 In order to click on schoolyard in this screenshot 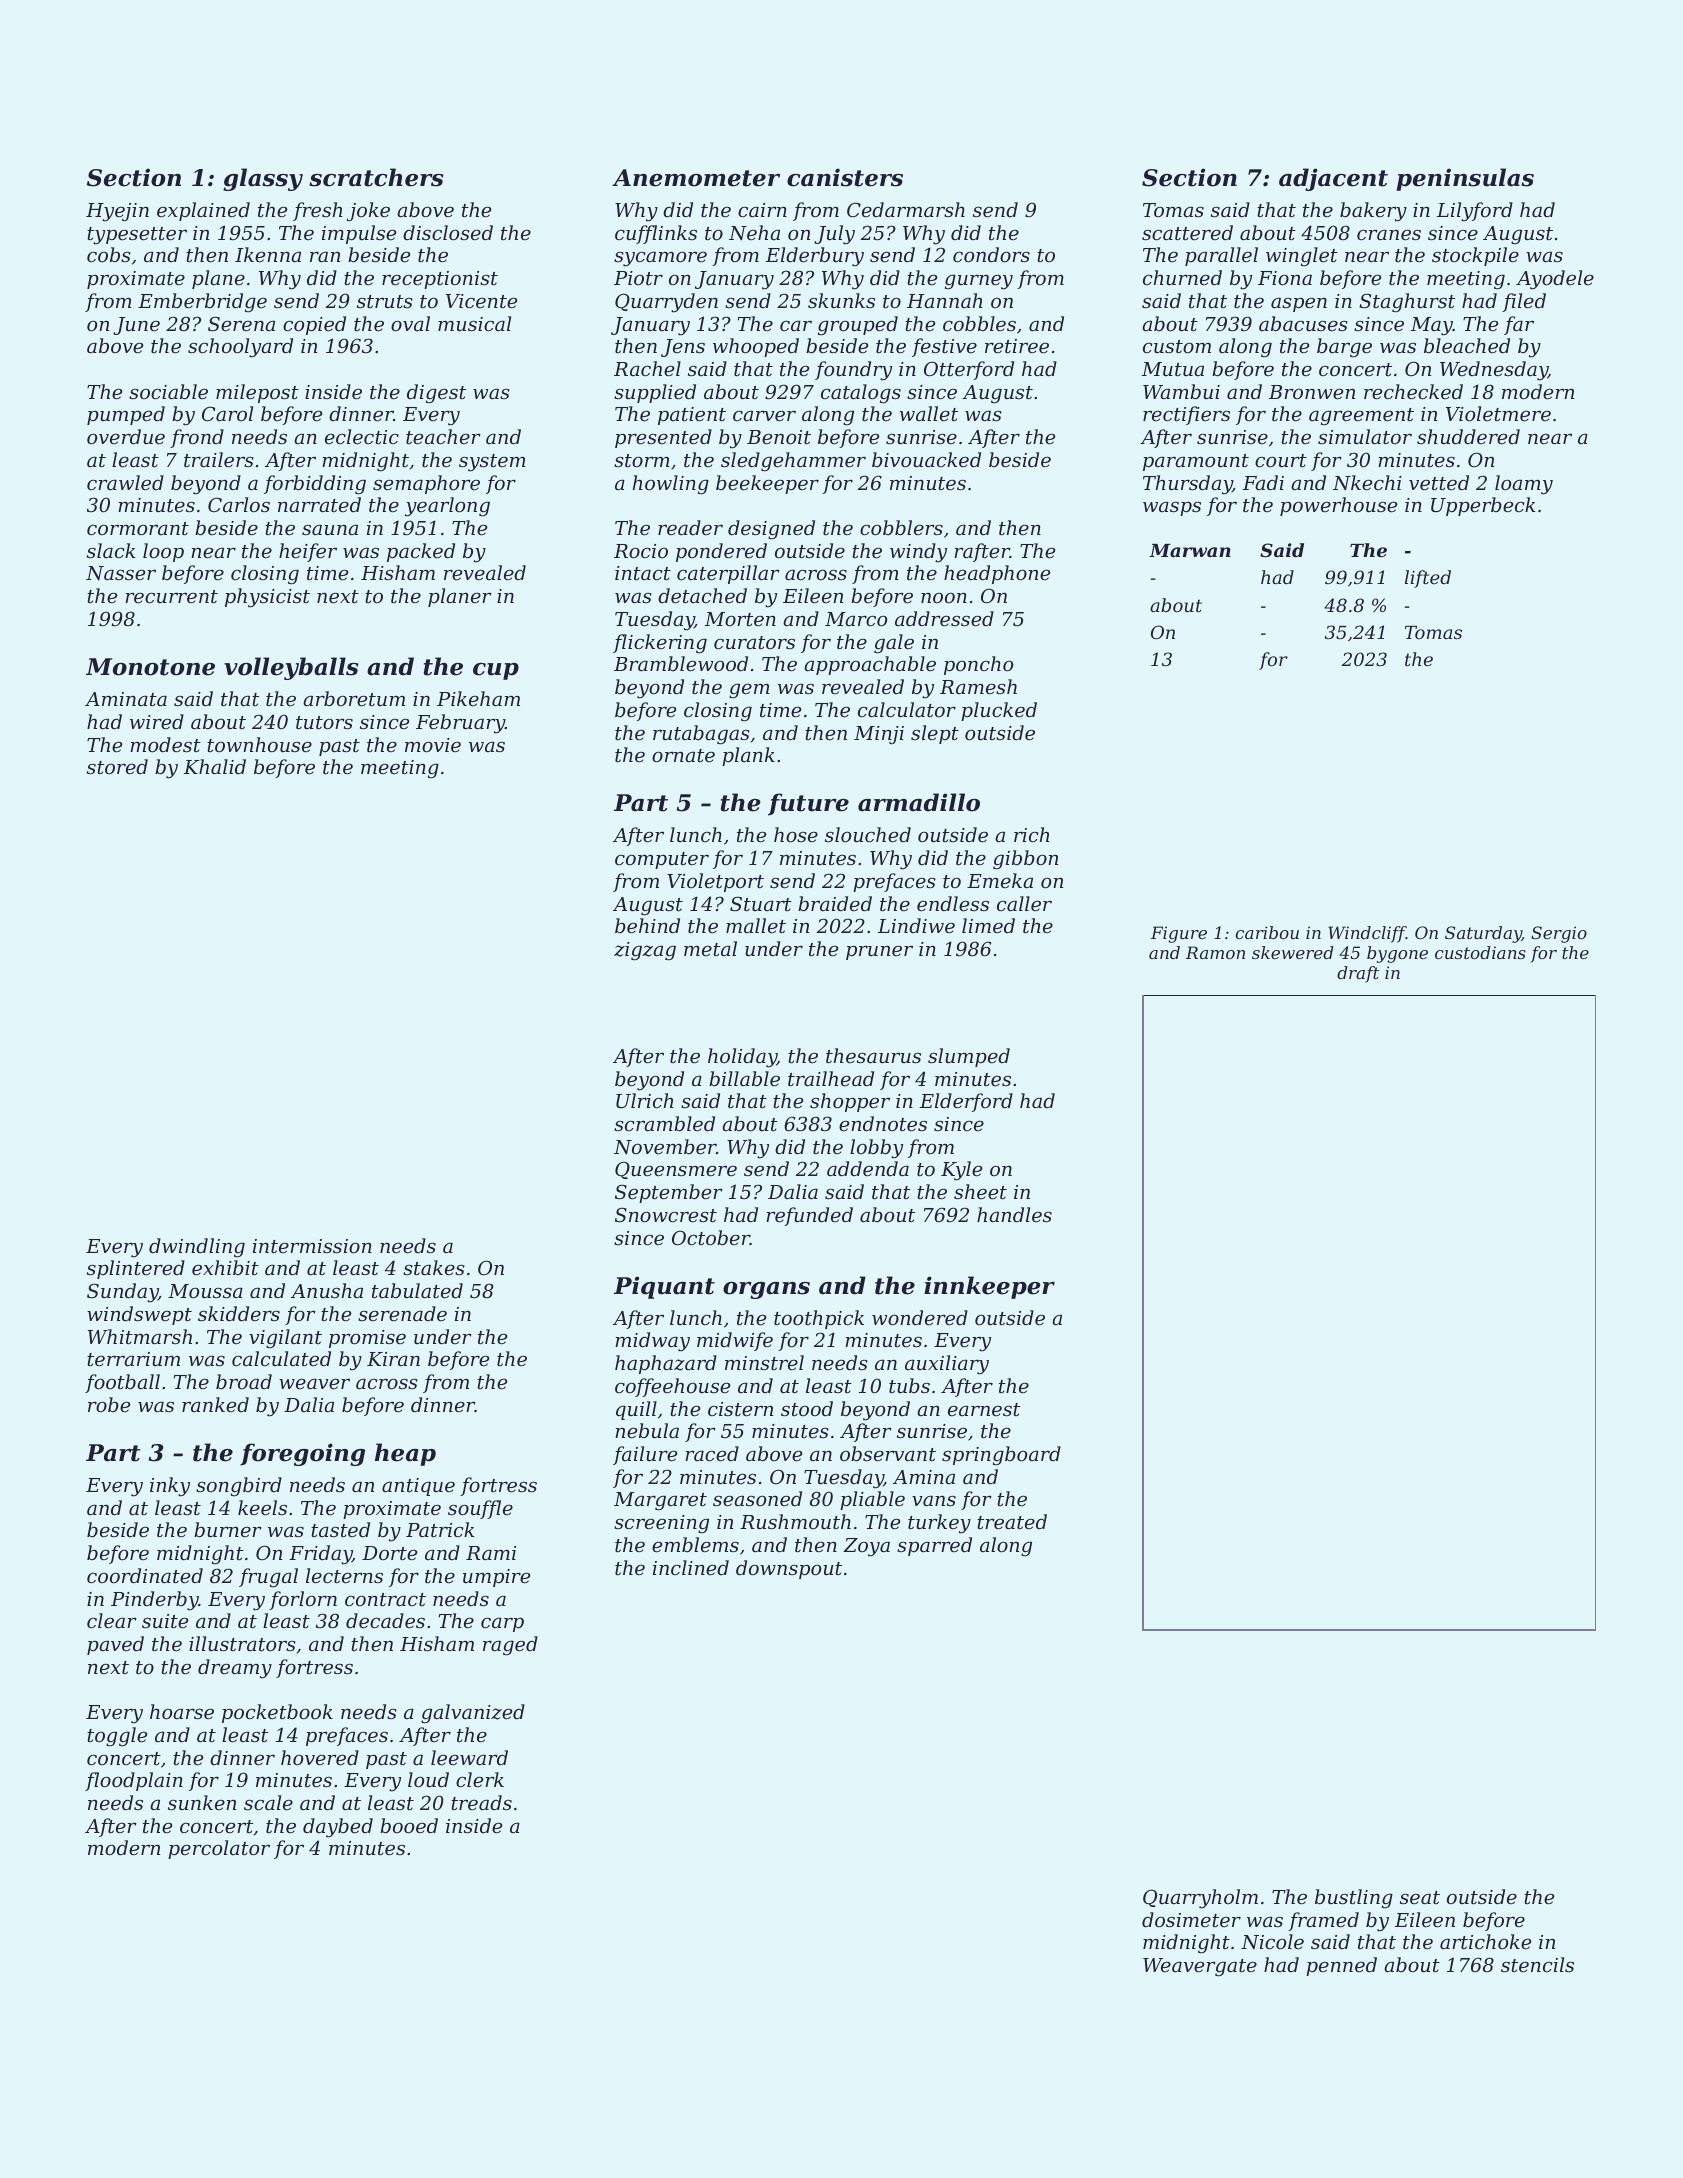, I will do `click(240, 348)`.
